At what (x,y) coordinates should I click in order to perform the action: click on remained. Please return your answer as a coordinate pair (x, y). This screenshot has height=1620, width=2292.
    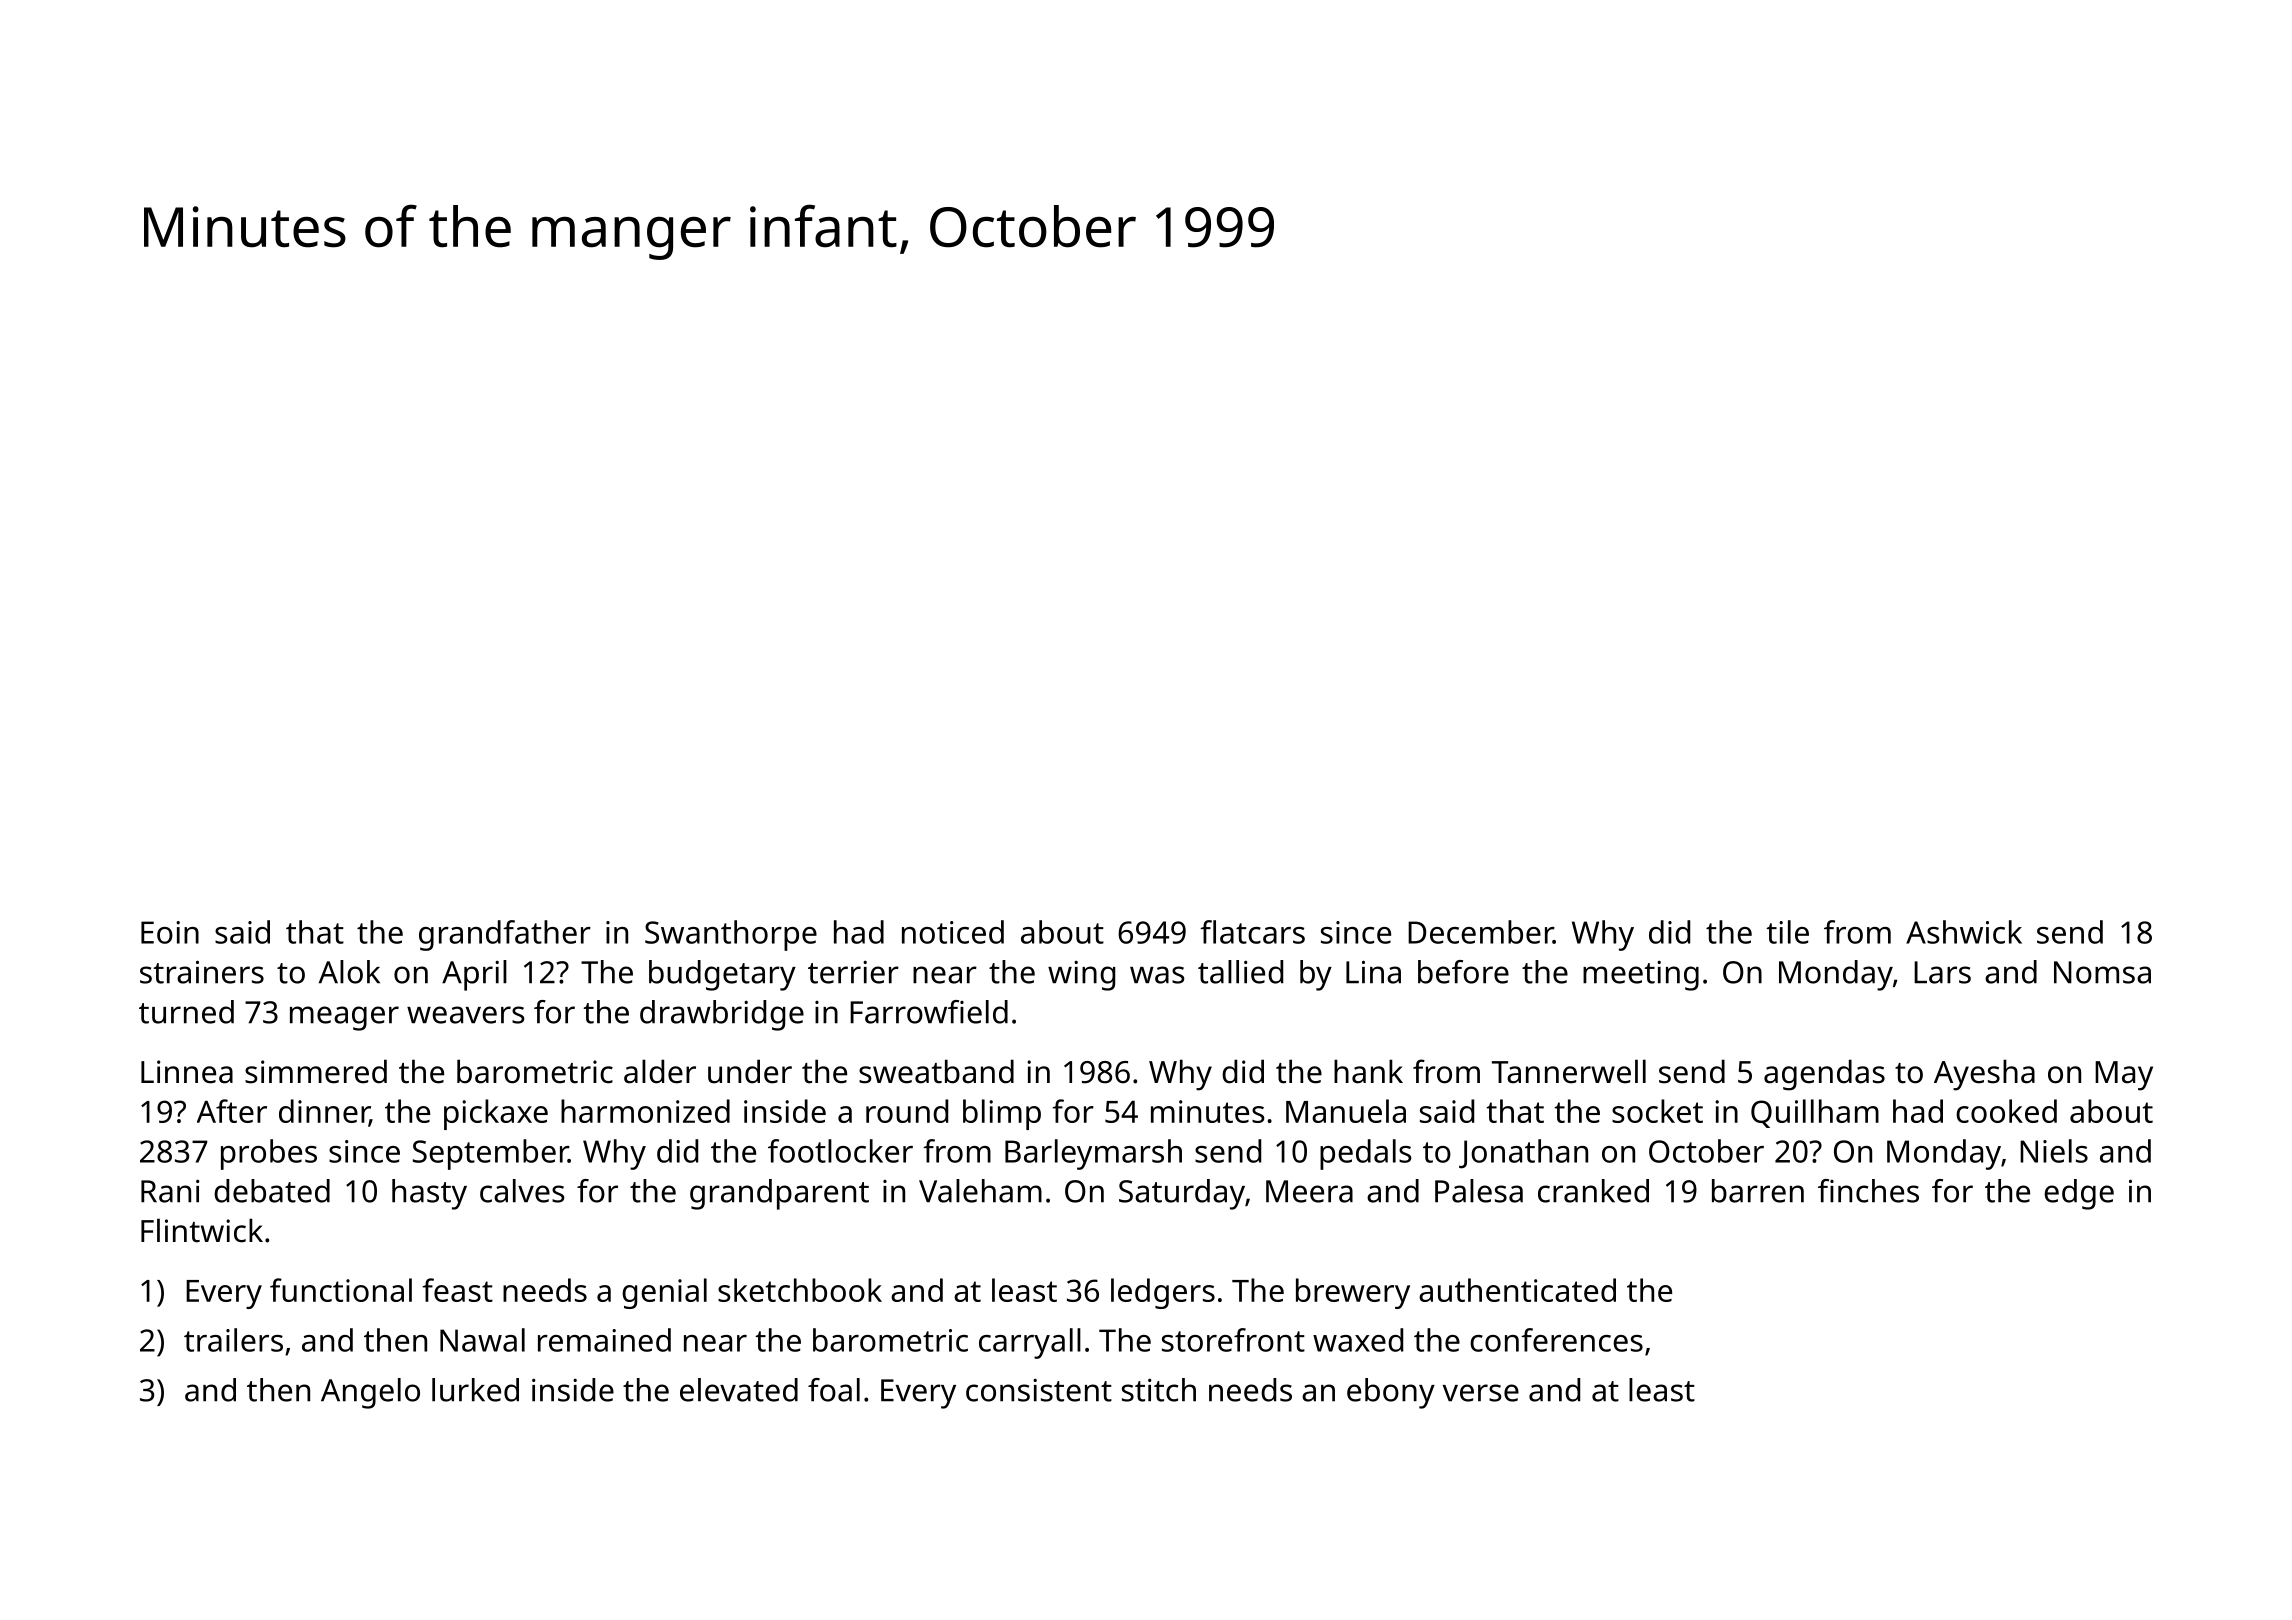
    Looking at the image, I should click on (604, 1340).
